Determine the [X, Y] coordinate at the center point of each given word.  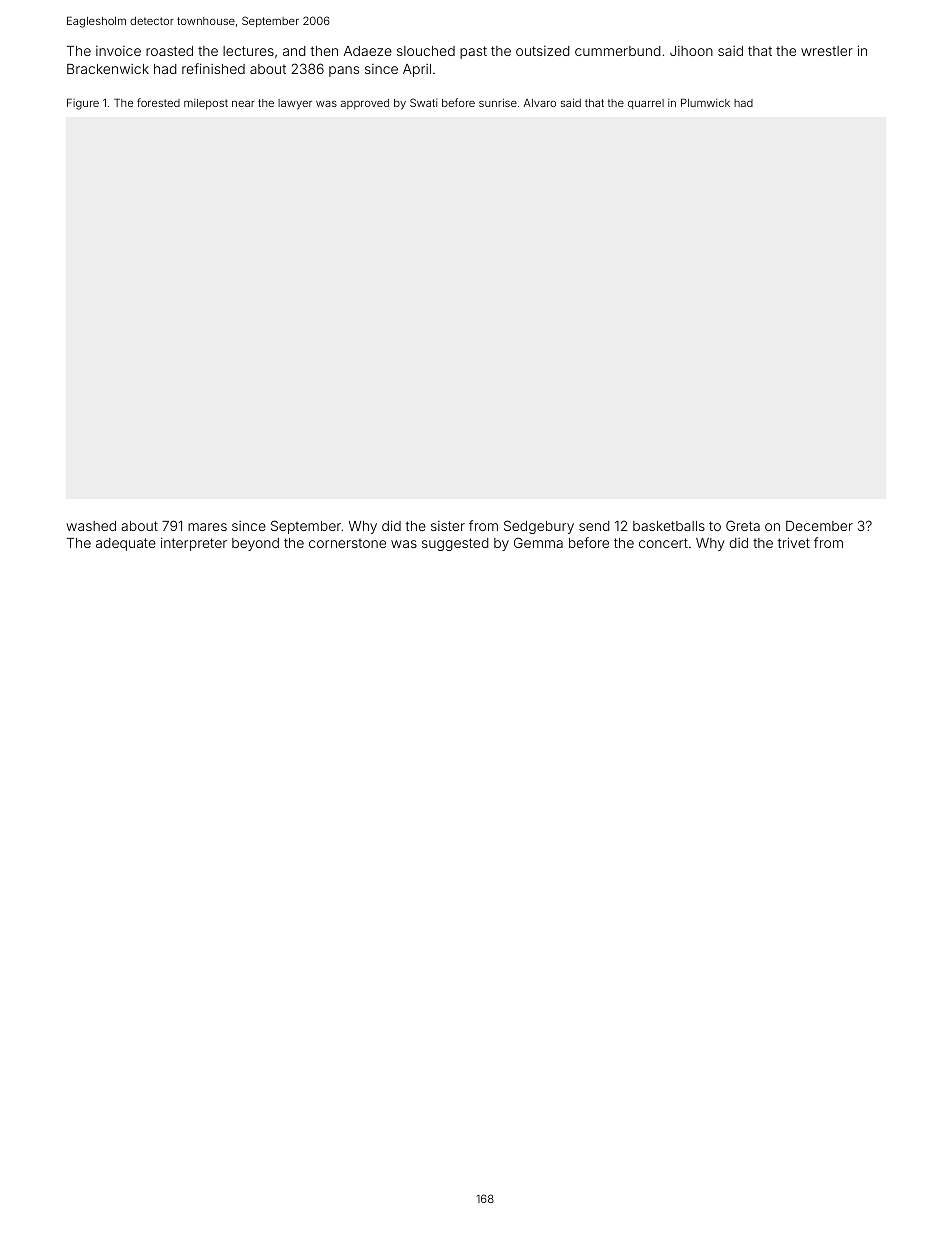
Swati [423, 102]
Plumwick [705, 102]
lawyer [295, 104]
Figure [83, 104]
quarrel [646, 104]
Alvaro [540, 103]
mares [207, 527]
